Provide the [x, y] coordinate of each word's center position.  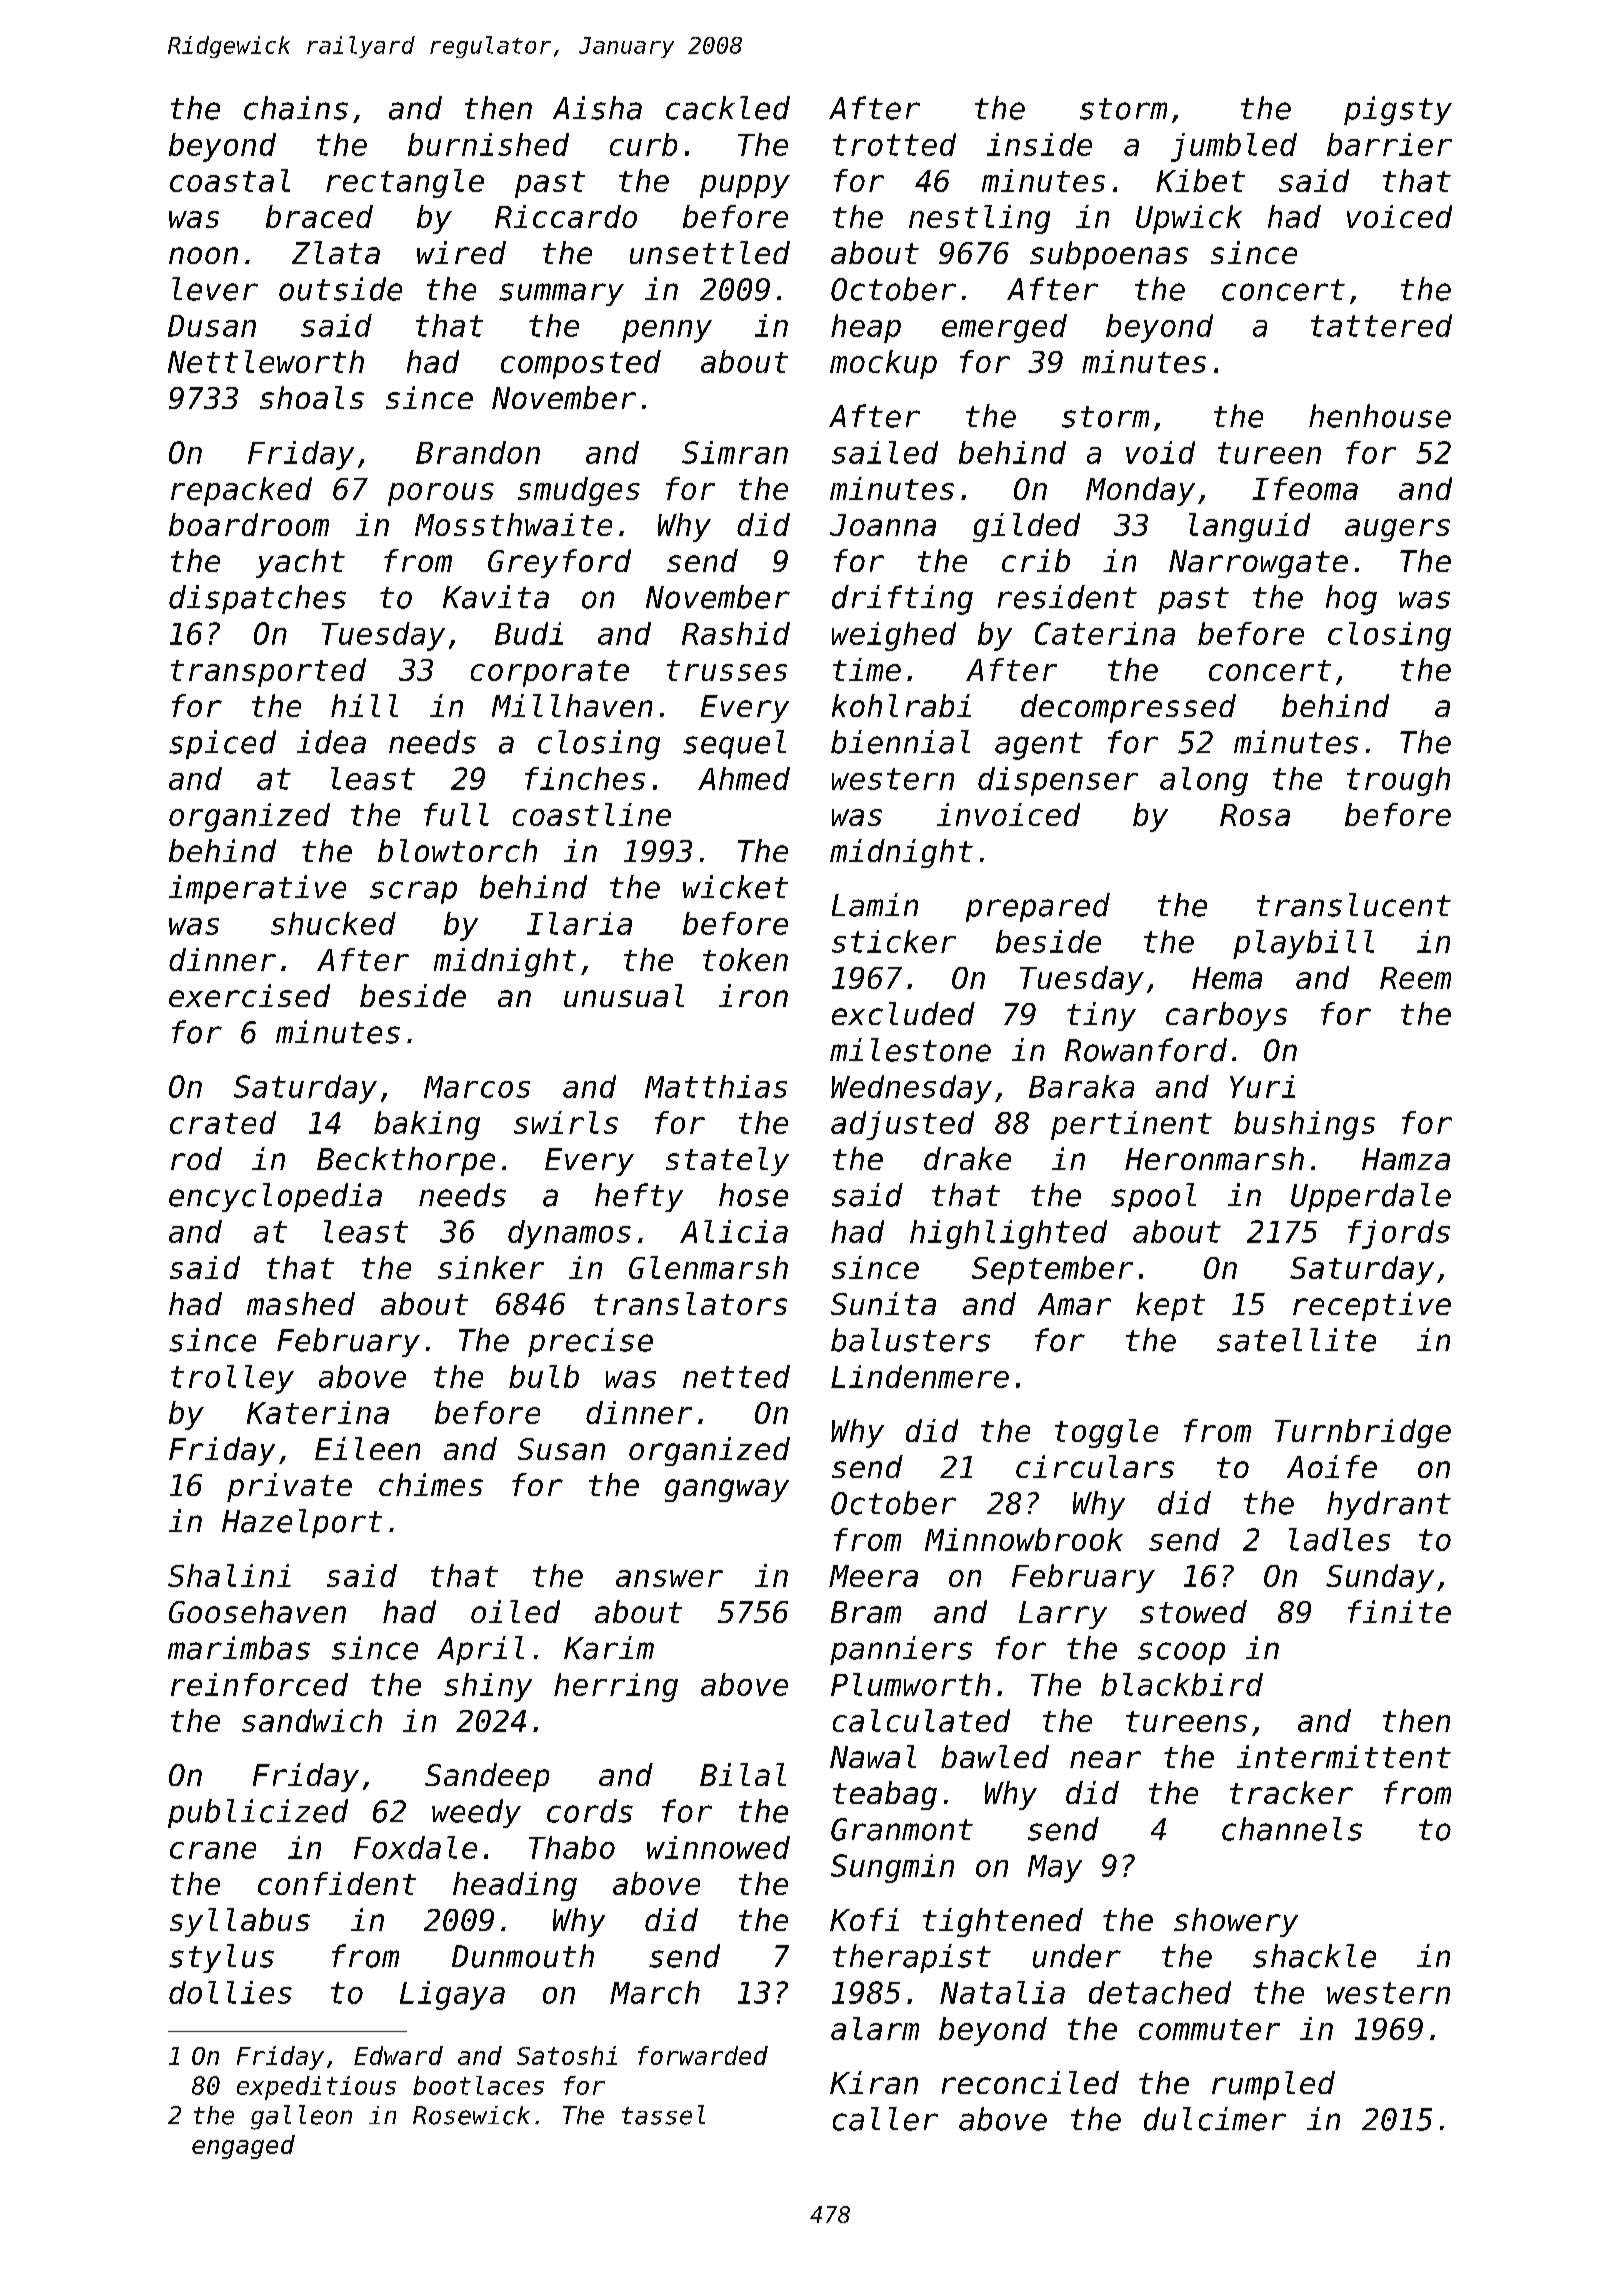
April [480, 1650]
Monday [1140, 491]
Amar [1074, 1304]
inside [1039, 144]
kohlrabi [901, 705]
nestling [979, 219]
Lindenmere [920, 1376]
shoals [312, 397]
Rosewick [471, 2115]
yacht [300, 563]
